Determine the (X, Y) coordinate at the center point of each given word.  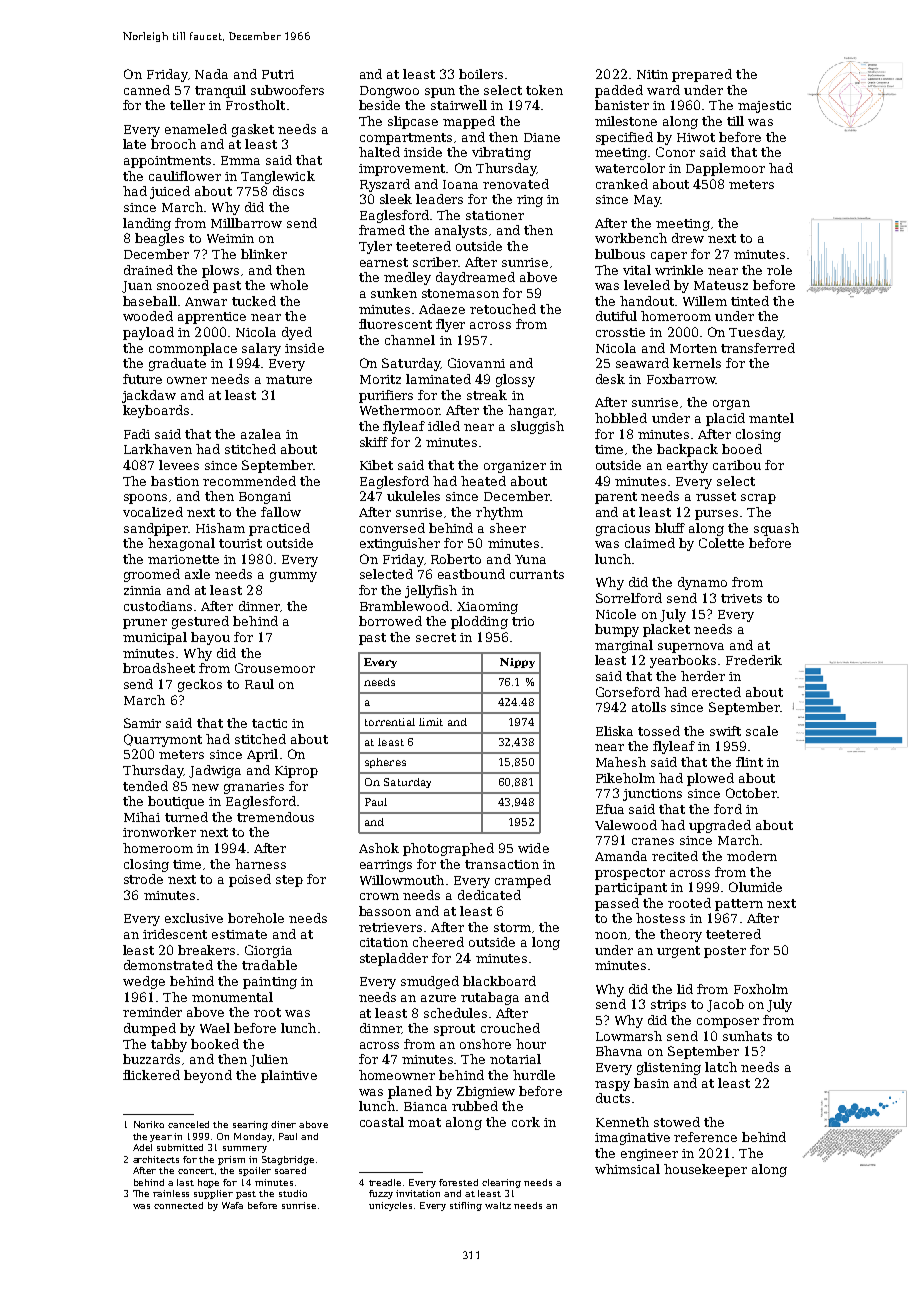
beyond (208, 1076)
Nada (211, 74)
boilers (481, 74)
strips (668, 1006)
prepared (702, 75)
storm (512, 927)
